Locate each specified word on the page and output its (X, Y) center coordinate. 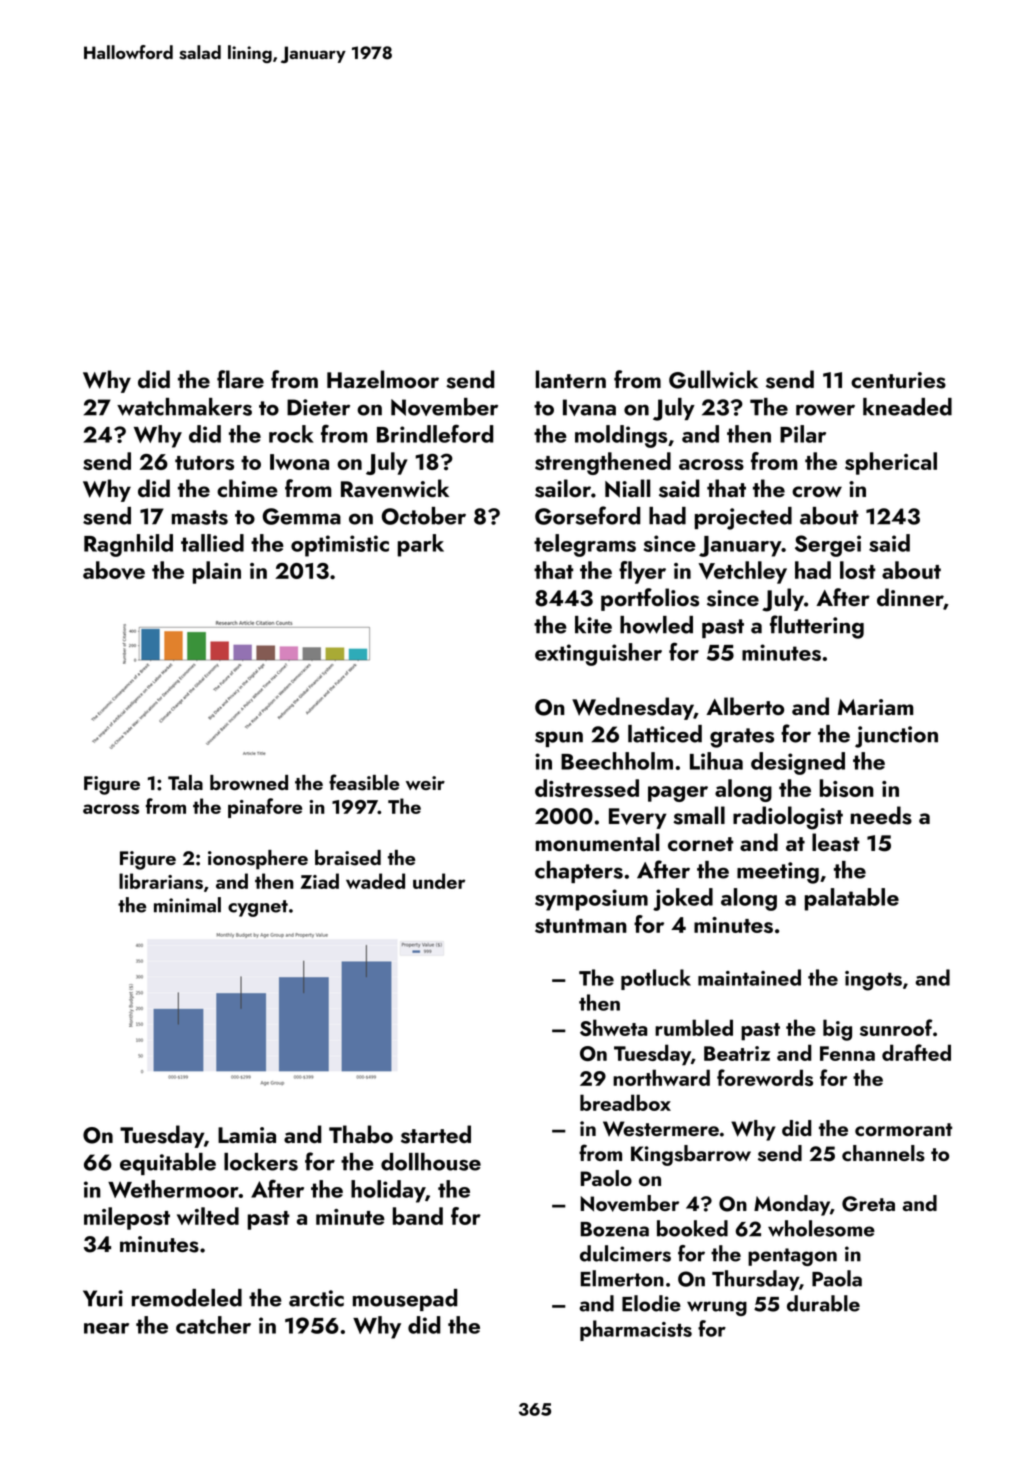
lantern (571, 379)
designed (798, 763)
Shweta (613, 1027)
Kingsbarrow (691, 1155)
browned (249, 782)
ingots (873, 981)
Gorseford (588, 515)
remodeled (187, 1298)
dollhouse (431, 1162)
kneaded (907, 407)
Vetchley (742, 572)
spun (559, 739)
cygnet (258, 908)
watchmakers (184, 407)
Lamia (247, 1135)
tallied (212, 543)
